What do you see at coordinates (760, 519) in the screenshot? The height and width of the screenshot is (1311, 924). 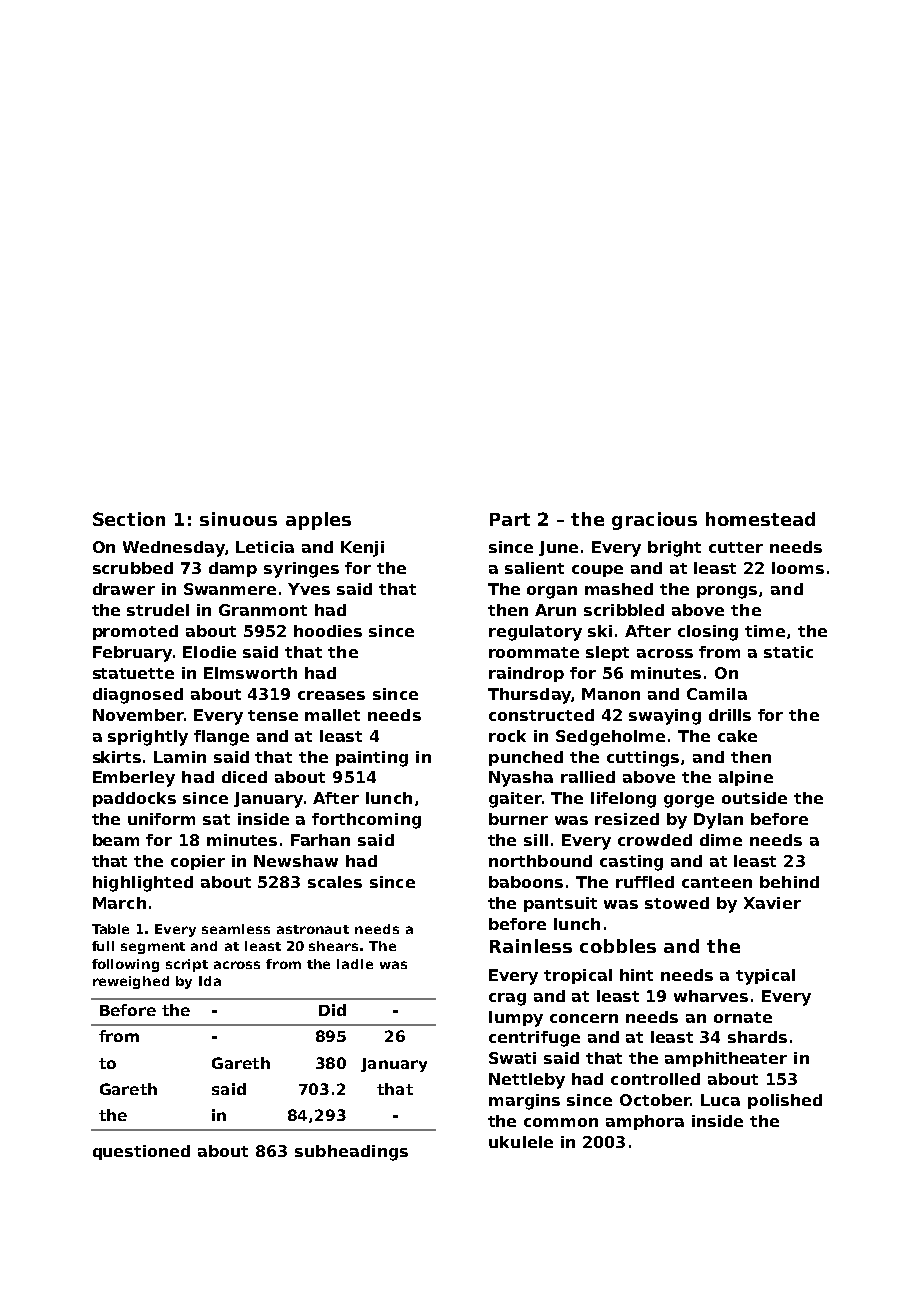 I see `homestead` at bounding box center [760, 519].
